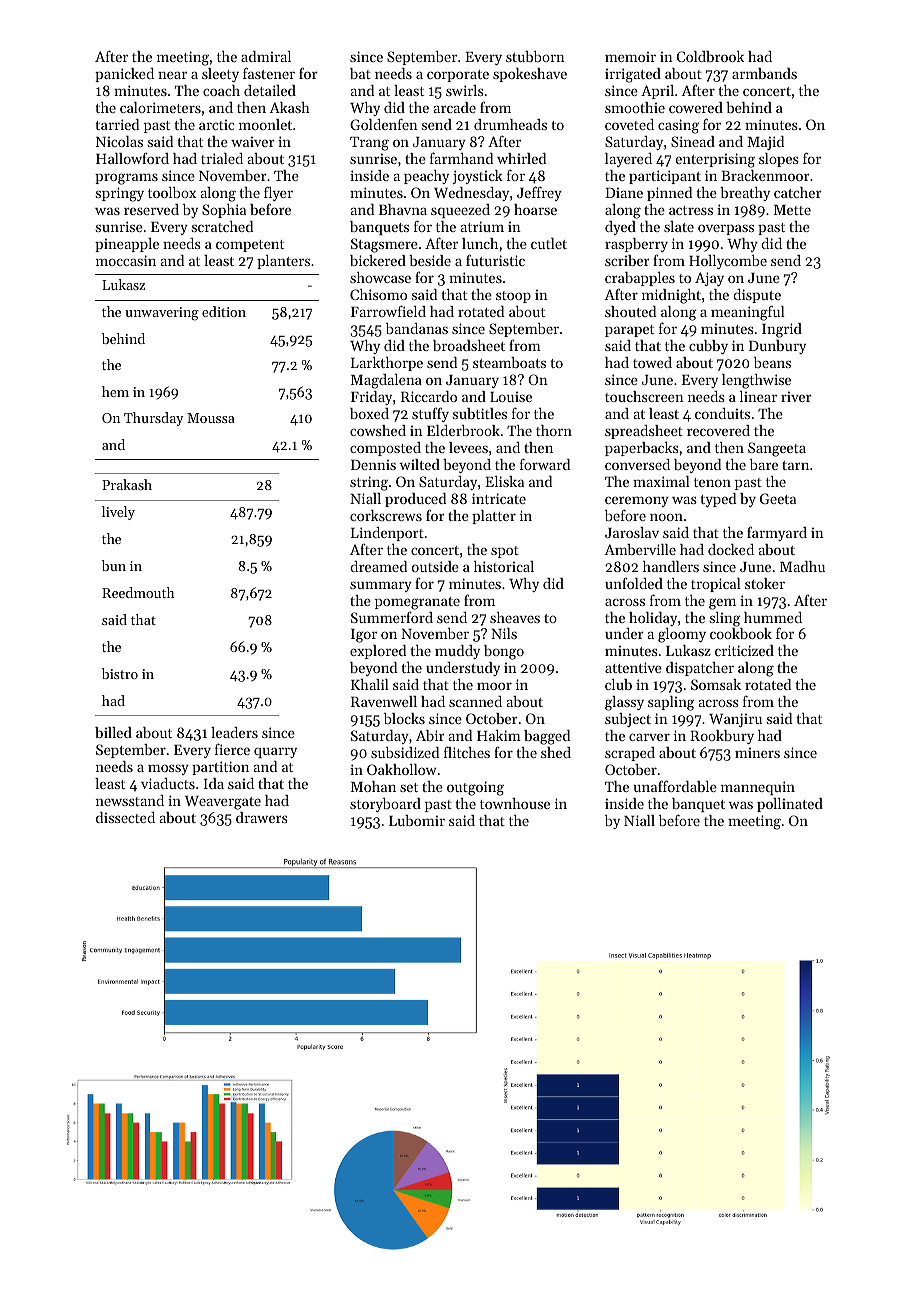  Describe the element at coordinates (266, 56) in the screenshot. I see `admiral` at that location.
